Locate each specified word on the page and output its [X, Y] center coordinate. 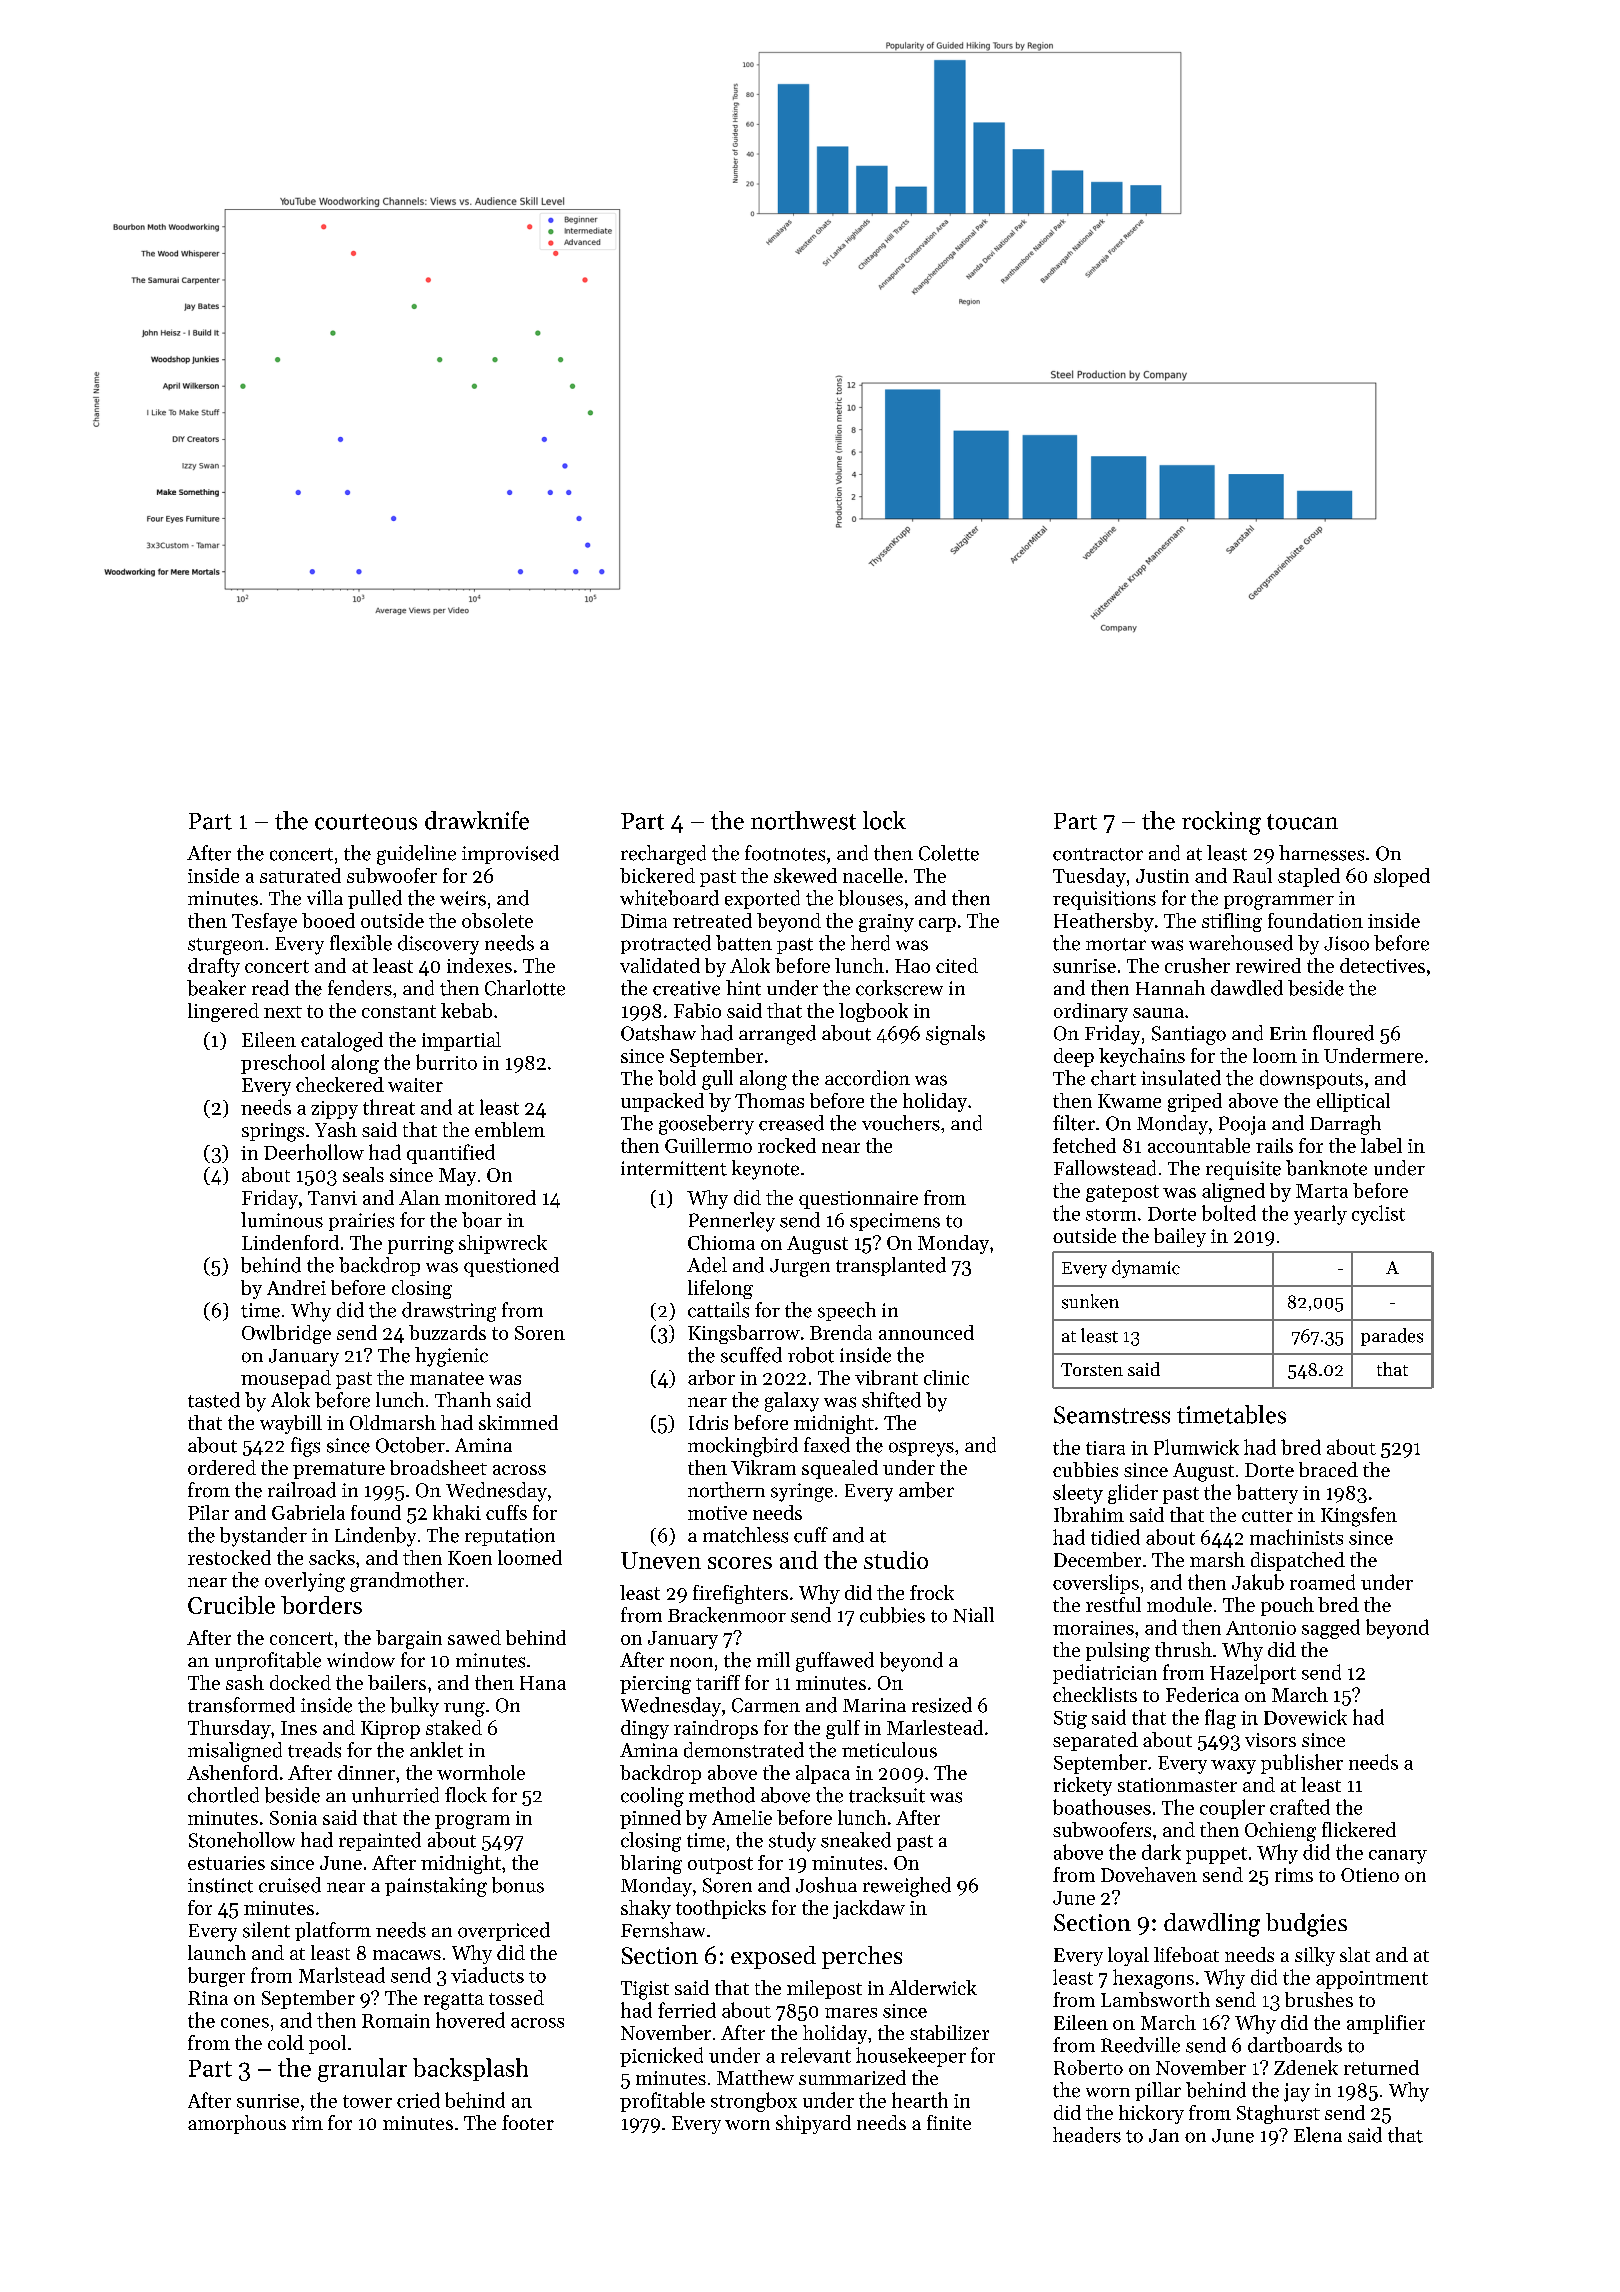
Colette [949, 853]
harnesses [1321, 853]
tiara [1105, 1448]
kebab [466, 1010]
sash [245, 1682]
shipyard [813, 2124]
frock [932, 1592]
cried [418, 2100]
